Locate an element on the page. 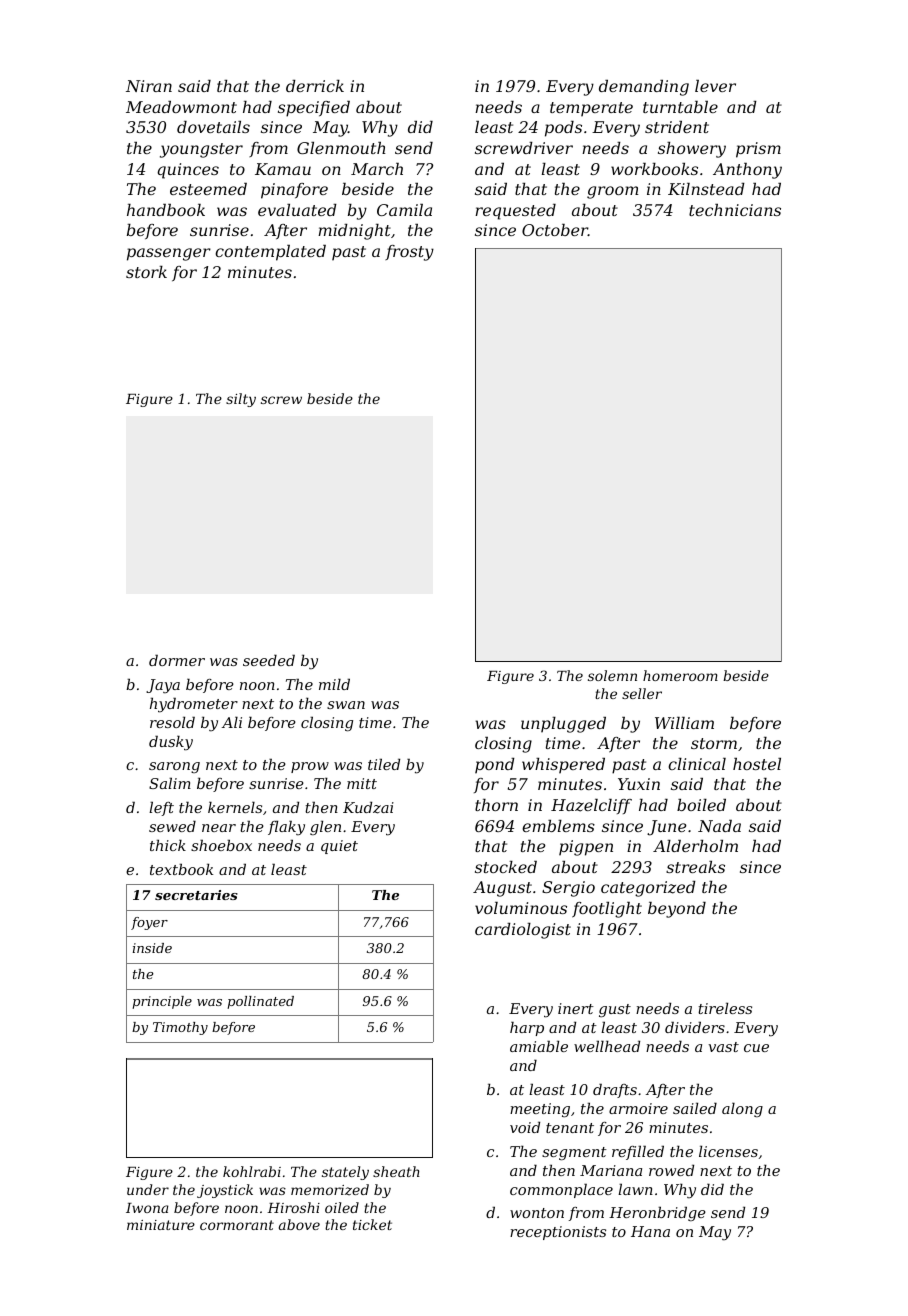 The image size is (908, 1316). harp is located at coordinates (527, 1028).
